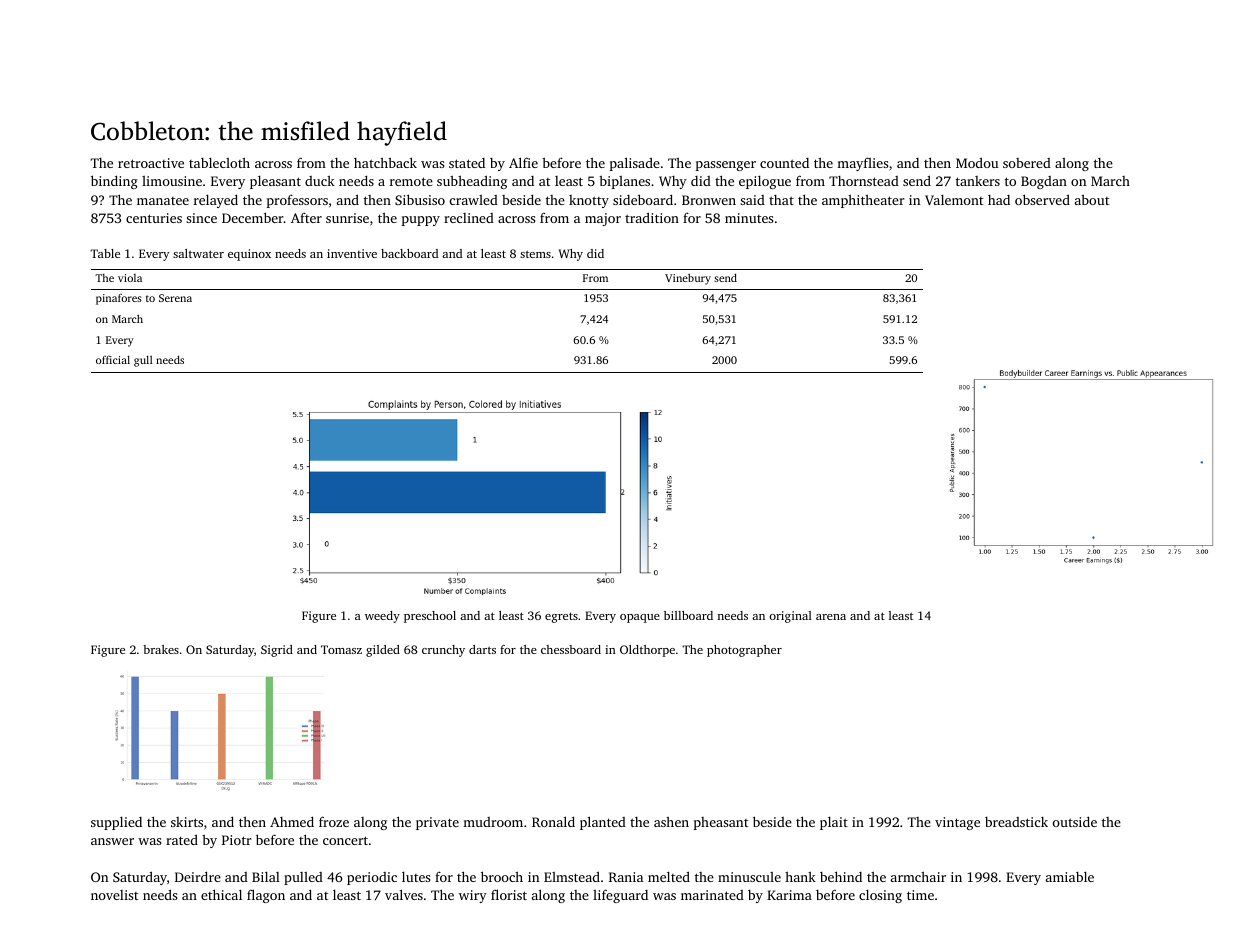 This document has width=1233, height=952. What do you see at coordinates (831, 617) in the document?
I see `arena` at bounding box center [831, 617].
